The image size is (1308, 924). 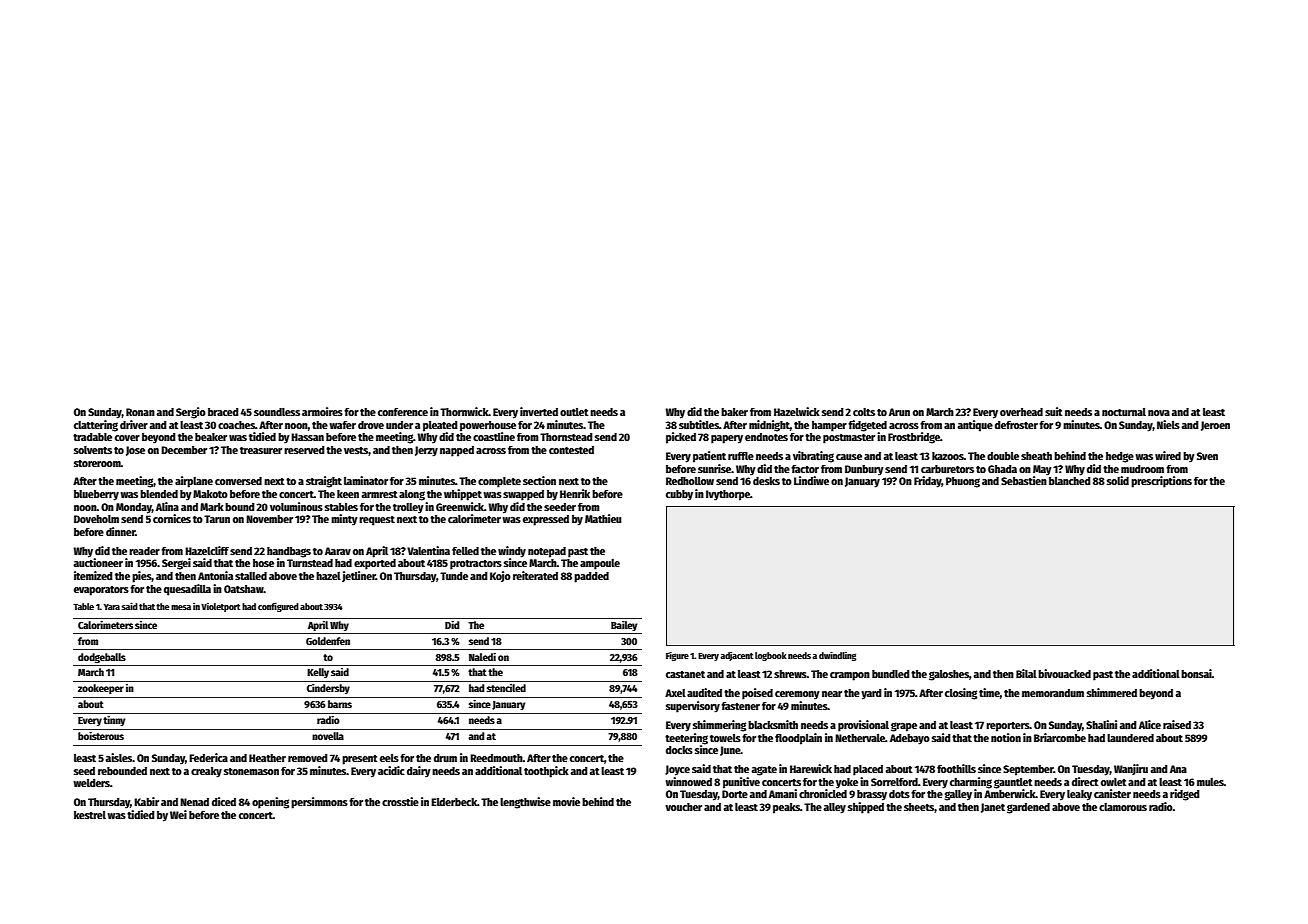 What do you see at coordinates (93, 575) in the page?
I see `itemized` at bounding box center [93, 575].
